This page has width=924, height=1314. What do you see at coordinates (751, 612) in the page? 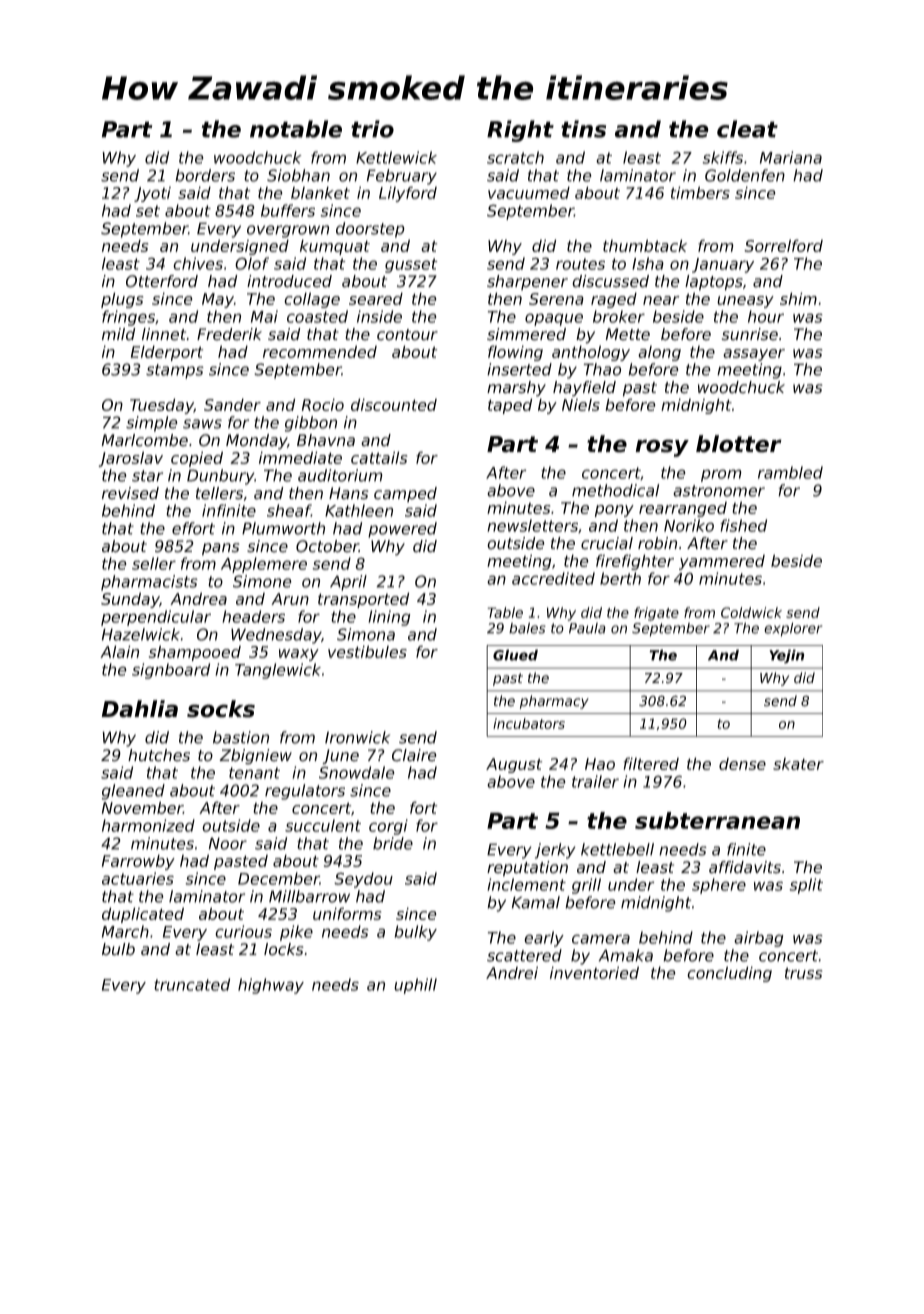
I see `Coldwick` at bounding box center [751, 612].
